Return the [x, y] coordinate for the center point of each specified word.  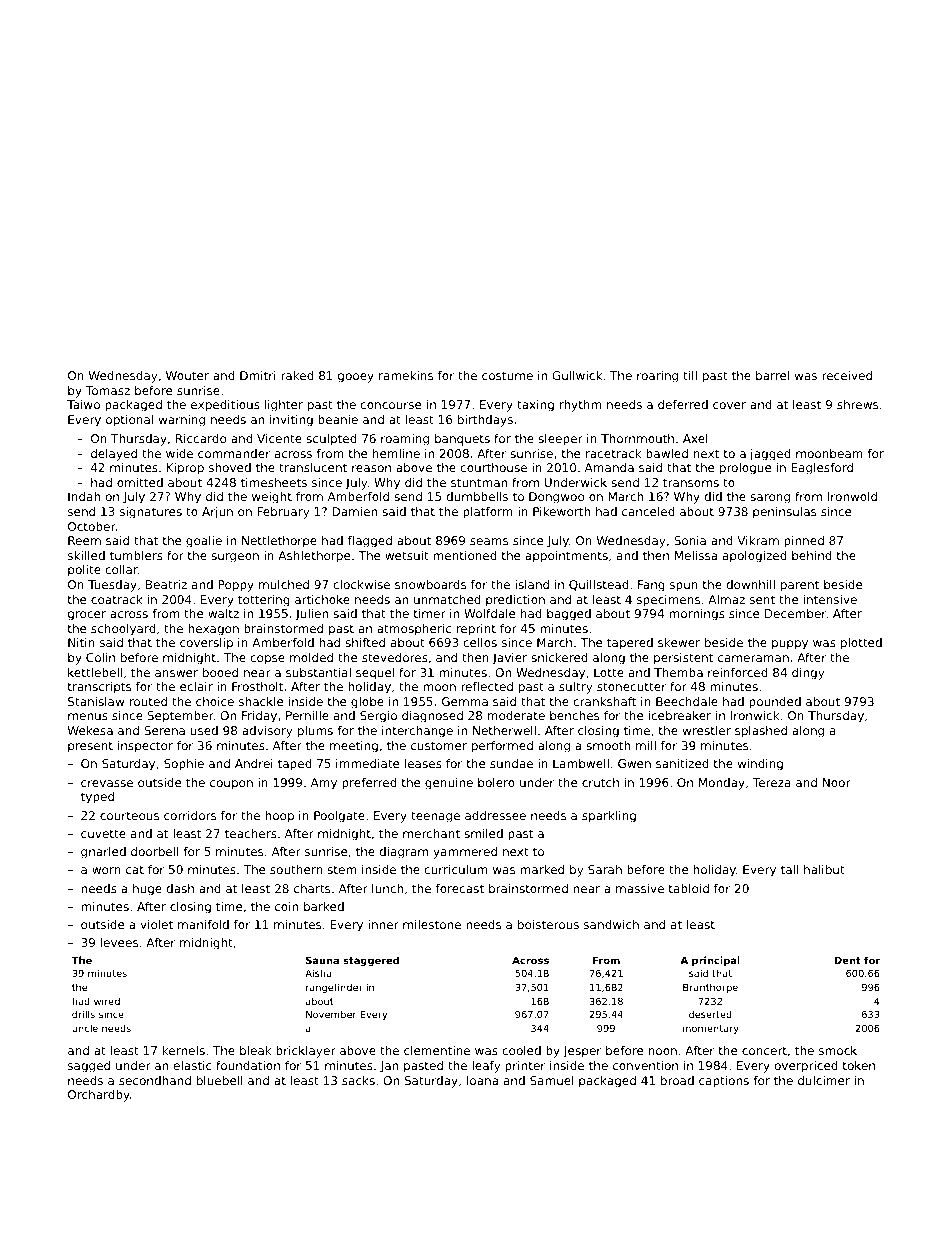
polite [84, 571]
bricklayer [306, 1052]
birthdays [485, 421]
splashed [761, 732]
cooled [521, 1050]
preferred [369, 784]
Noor [837, 782]
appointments [566, 557]
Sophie [184, 765]
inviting [291, 421]
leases [423, 763]
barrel [772, 375]
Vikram [758, 540]
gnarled [103, 853]
